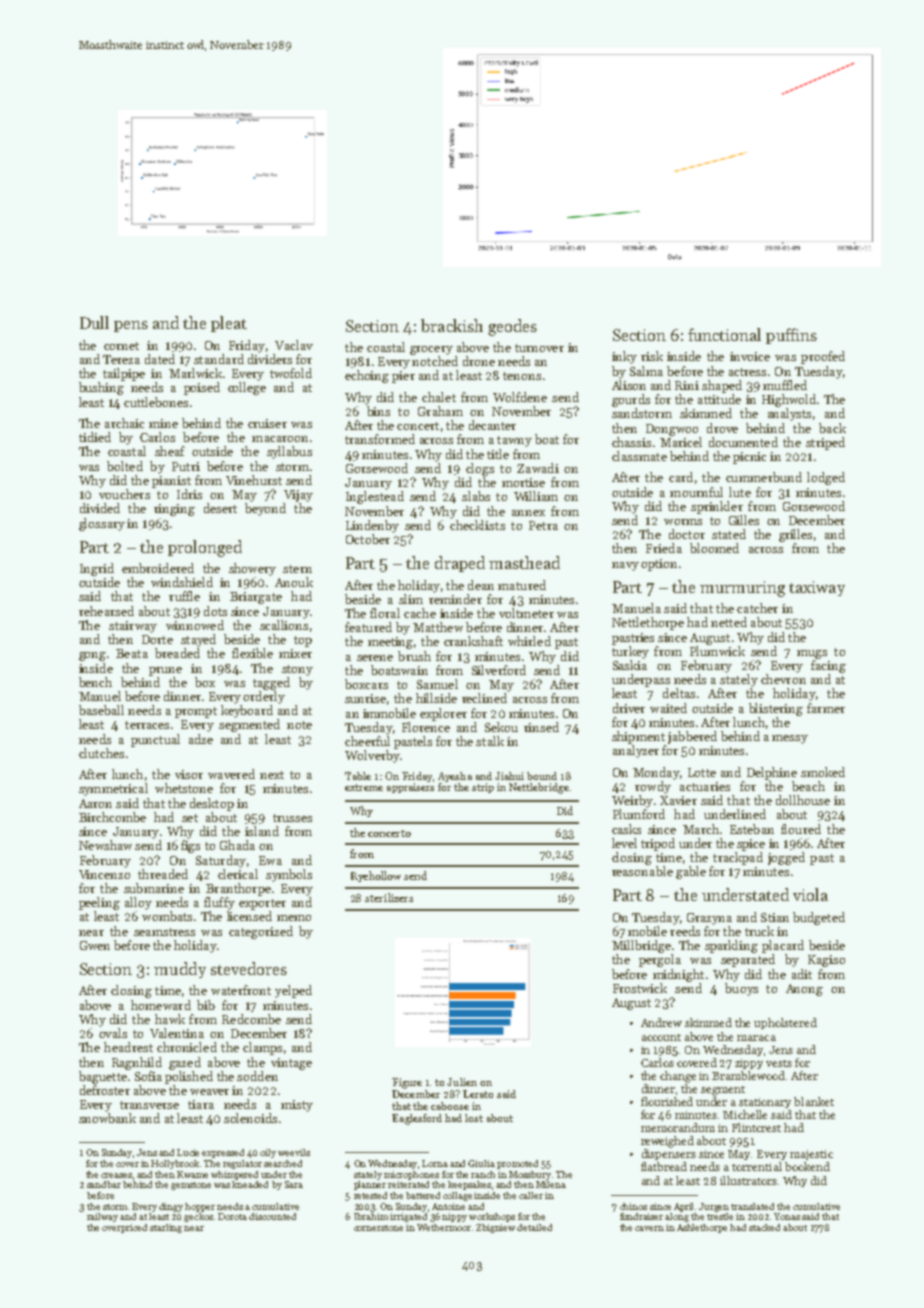  Describe the element at coordinates (166, 1228) in the screenshot. I see `starling` at that location.
